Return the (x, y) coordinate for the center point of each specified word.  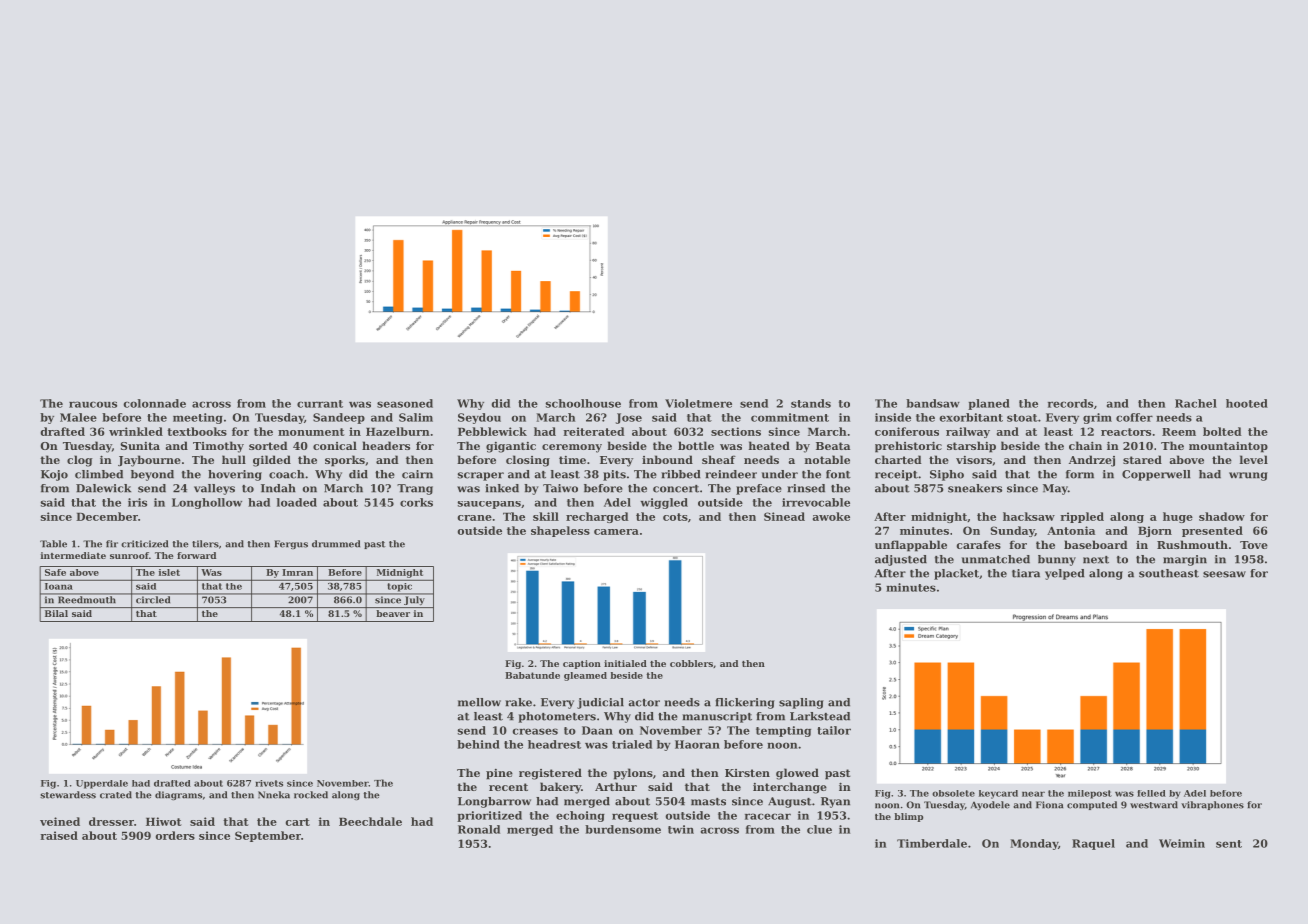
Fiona (1049, 805)
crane (475, 518)
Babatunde (532, 675)
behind (478, 744)
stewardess (68, 795)
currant (320, 404)
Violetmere (698, 403)
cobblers (691, 663)
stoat (1022, 418)
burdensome (623, 829)
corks (416, 502)
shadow (1222, 516)
